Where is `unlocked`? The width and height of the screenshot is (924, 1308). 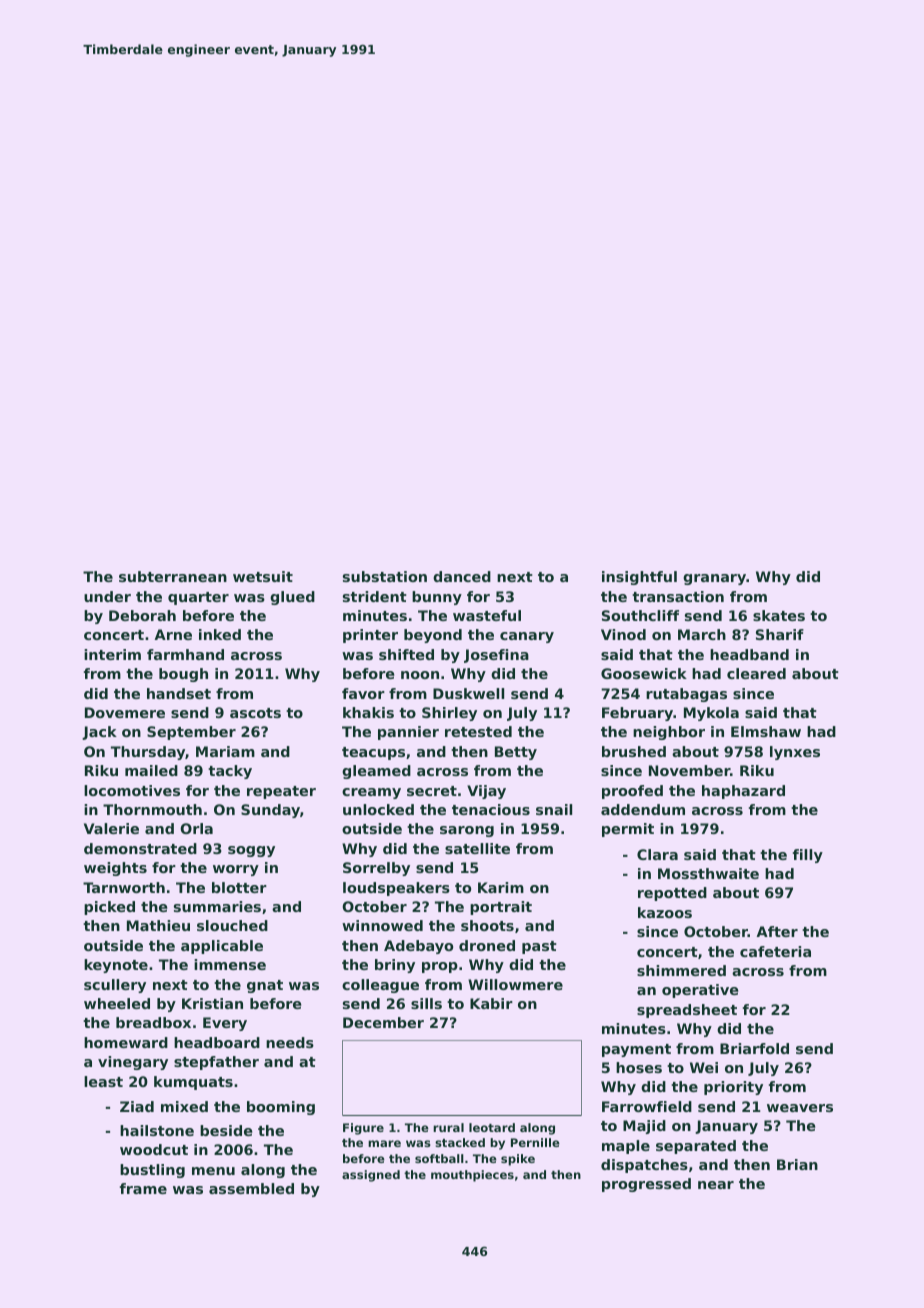 unlocked is located at coordinates (378, 809).
